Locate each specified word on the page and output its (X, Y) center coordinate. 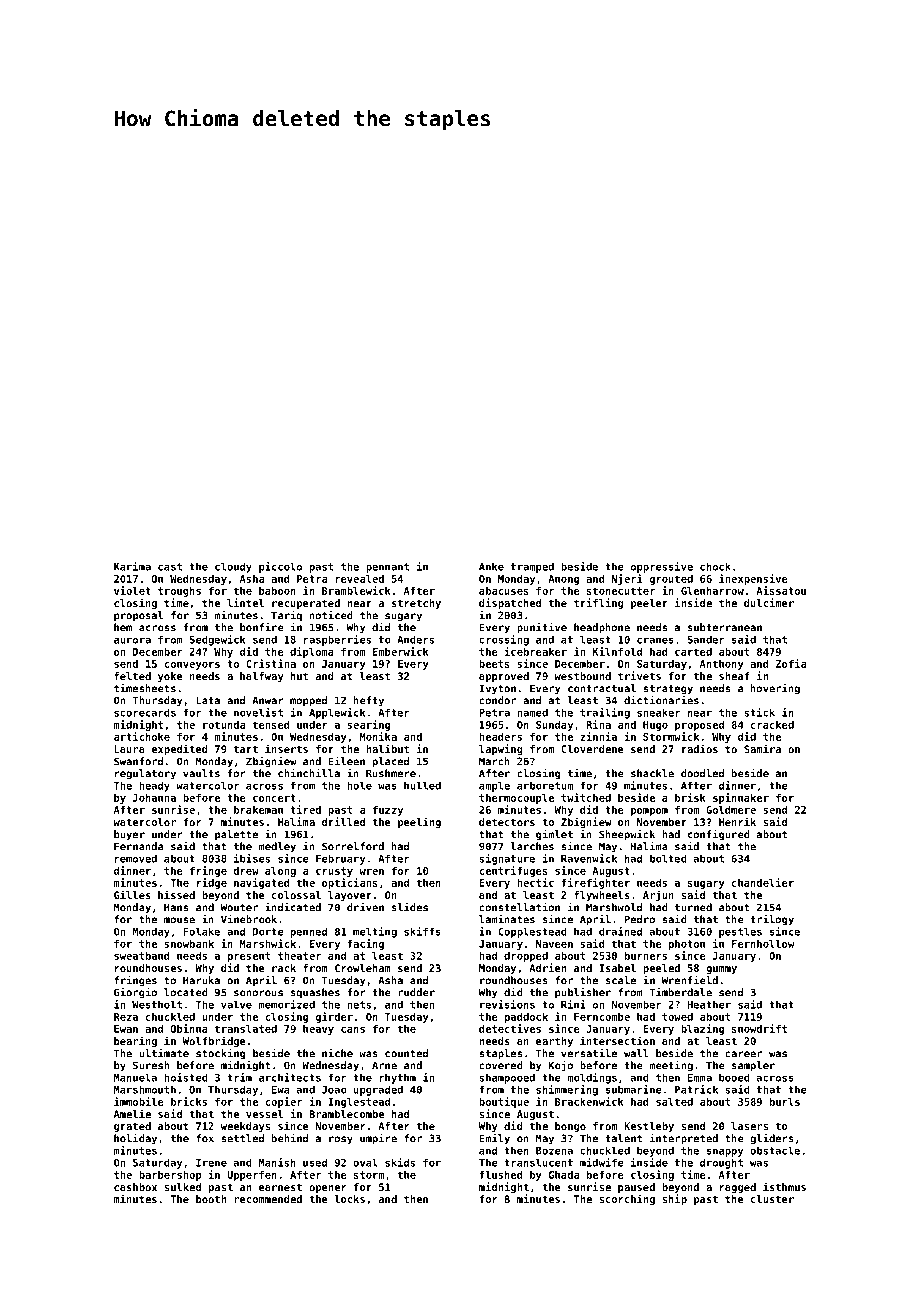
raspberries (337, 640)
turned (693, 907)
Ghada (564, 1175)
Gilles (132, 894)
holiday (135, 1139)
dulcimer (769, 602)
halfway (262, 677)
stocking (220, 1054)
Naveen (554, 944)
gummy (721, 970)
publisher (583, 993)
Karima (132, 566)
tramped (532, 567)
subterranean (725, 627)
